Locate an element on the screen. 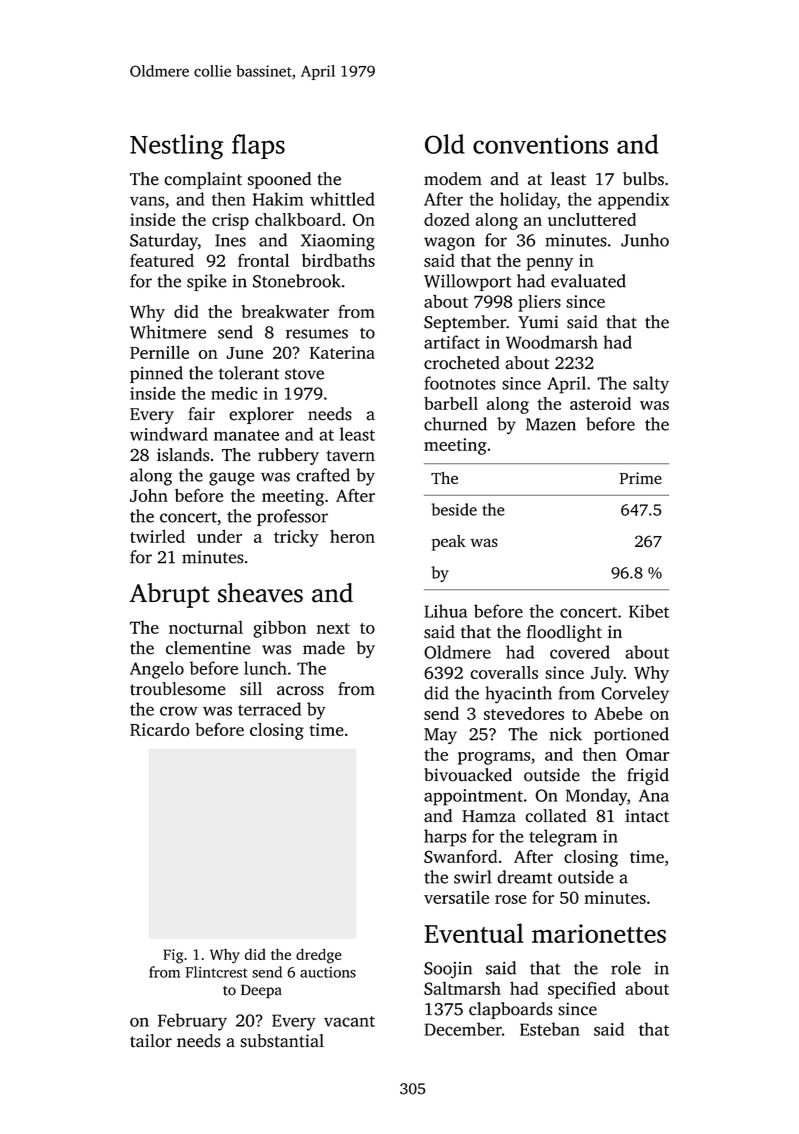  Nestling is located at coordinates (176, 147).
